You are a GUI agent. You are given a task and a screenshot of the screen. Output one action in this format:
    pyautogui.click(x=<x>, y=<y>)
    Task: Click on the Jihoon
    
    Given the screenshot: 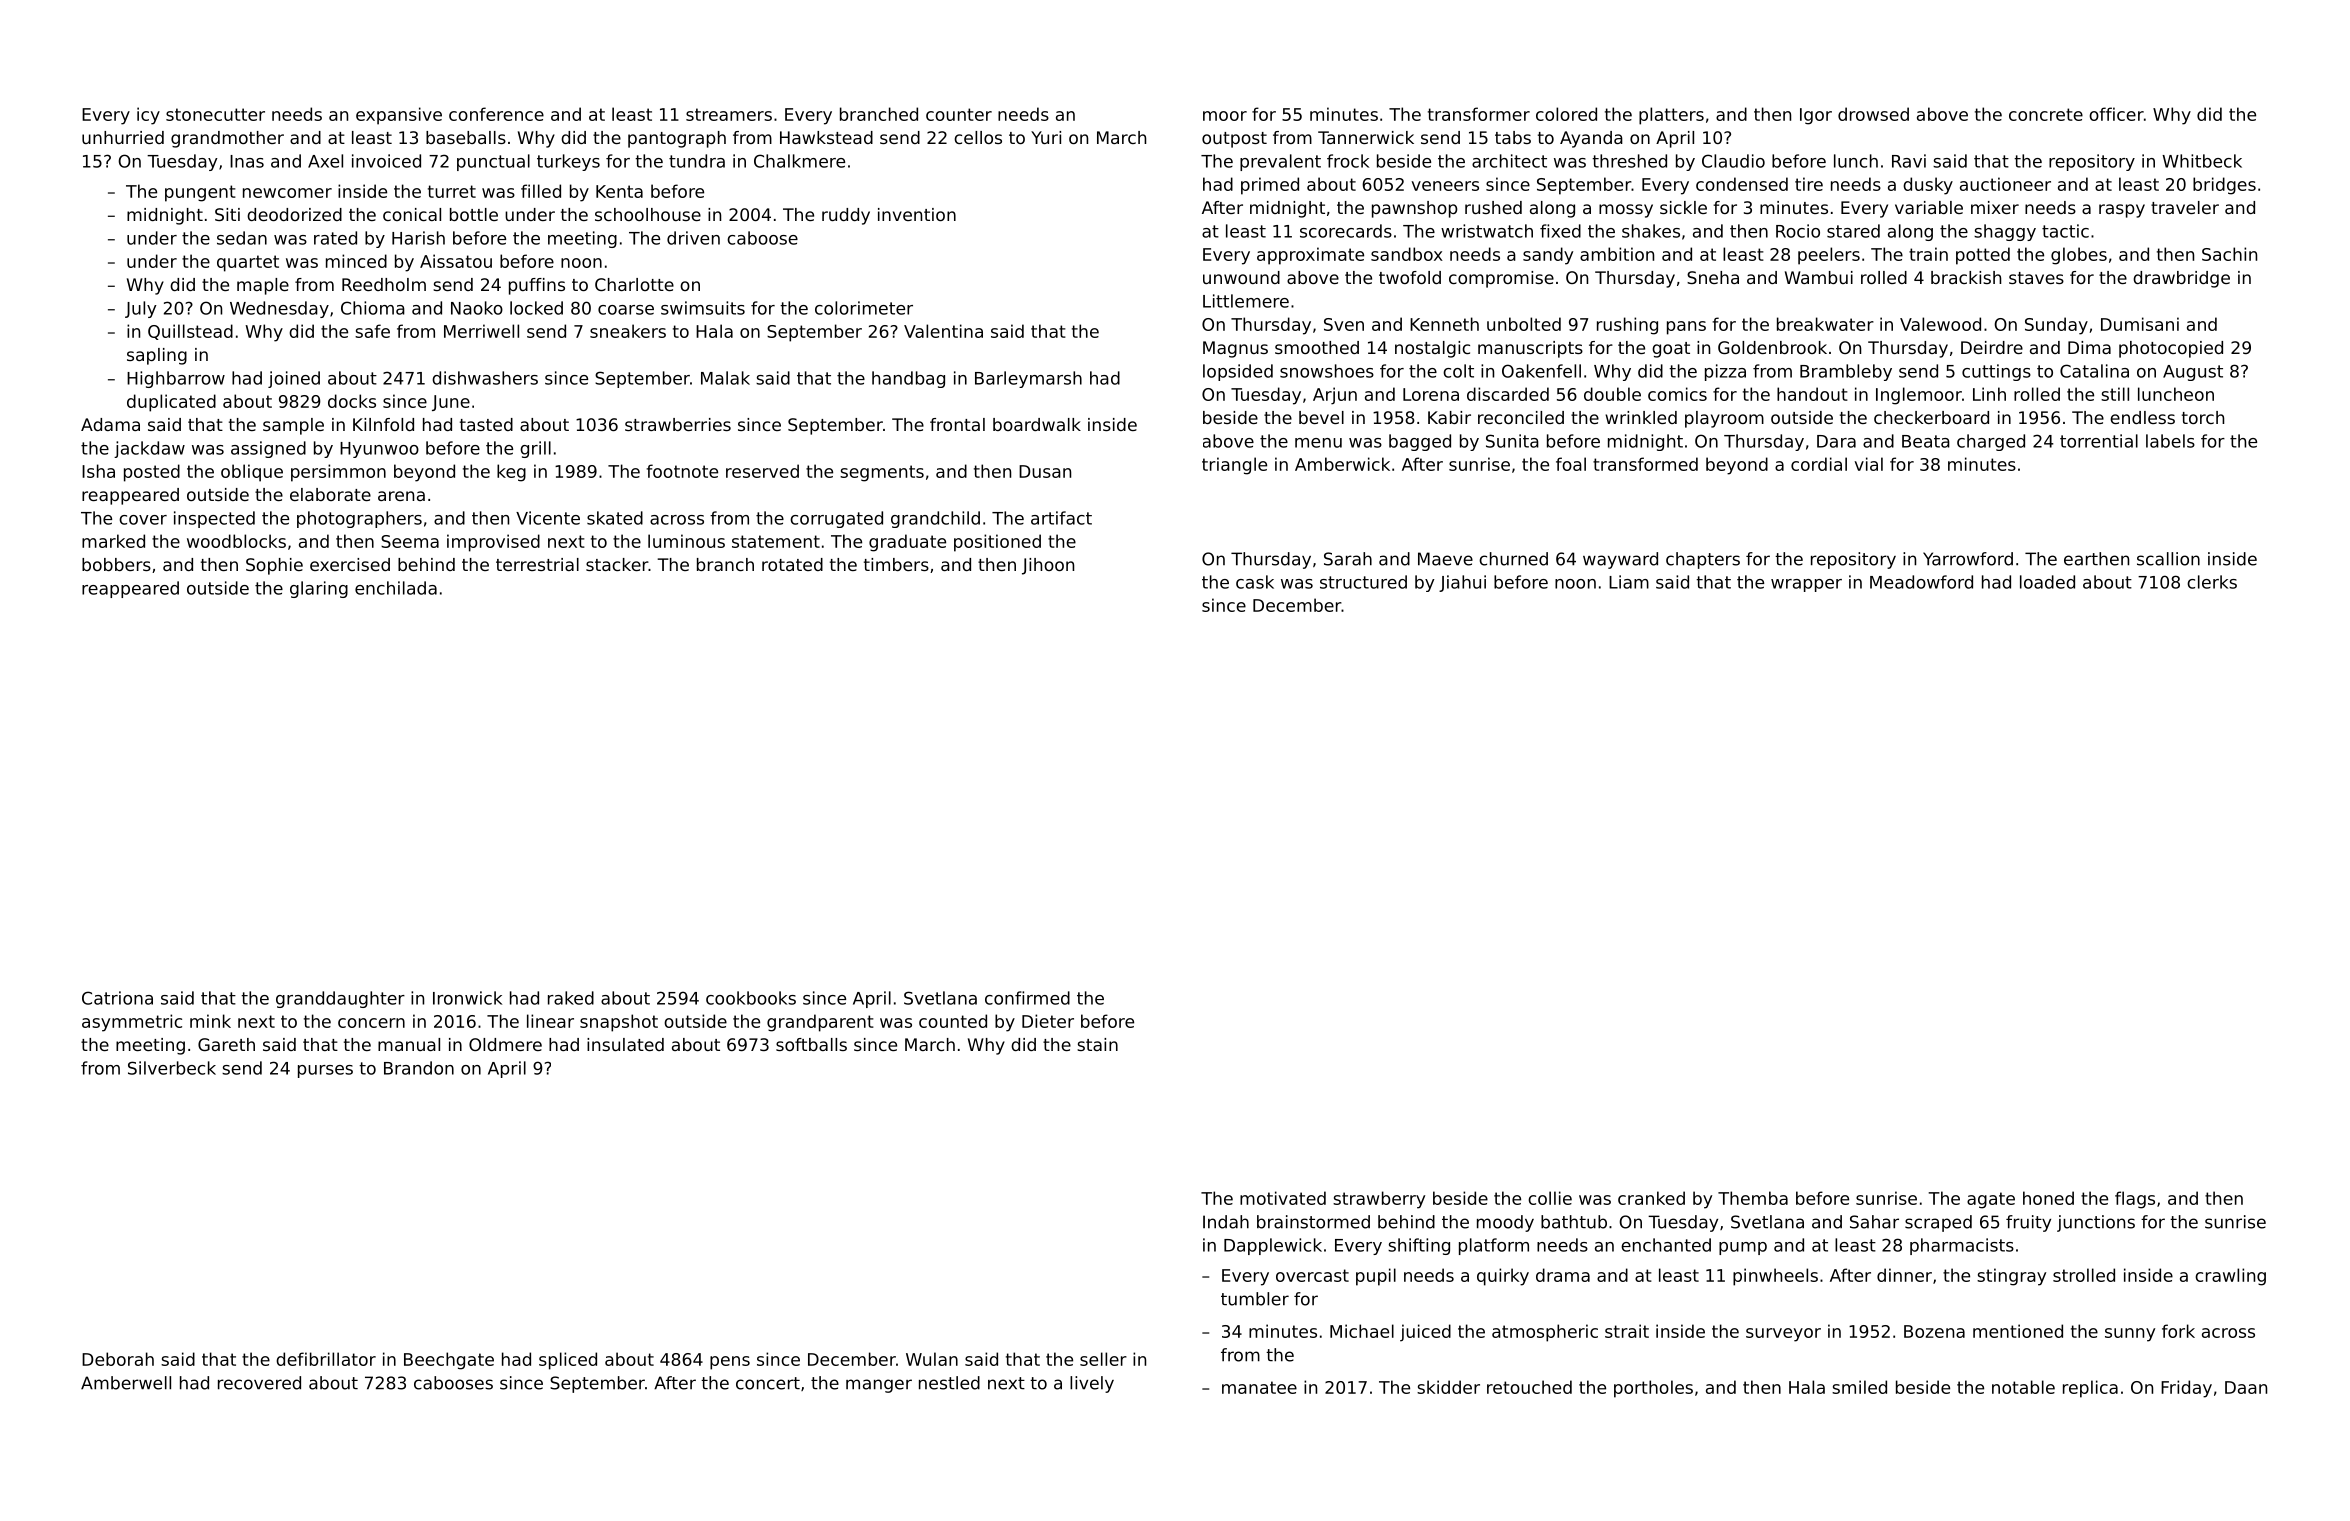 What is the action you would take?
    pyautogui.click(x=1048, y=566)
